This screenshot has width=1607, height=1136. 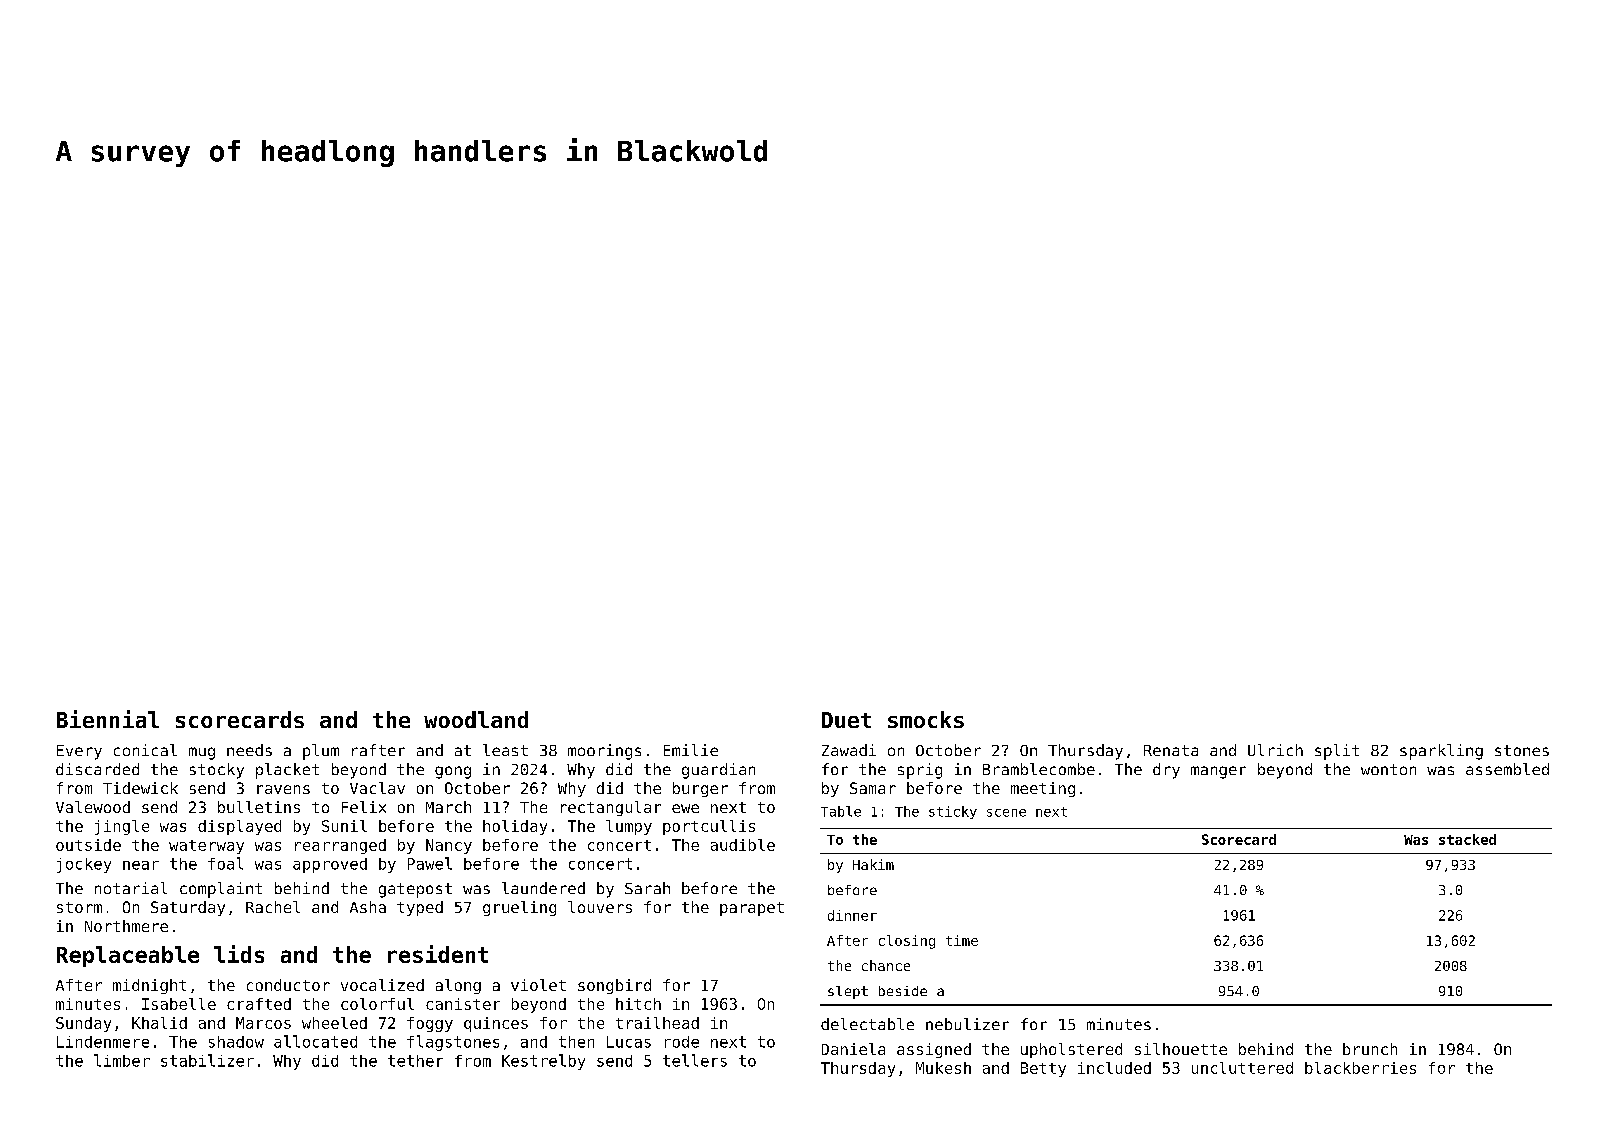 I want to click on typed, so click(x=420, y=908).
